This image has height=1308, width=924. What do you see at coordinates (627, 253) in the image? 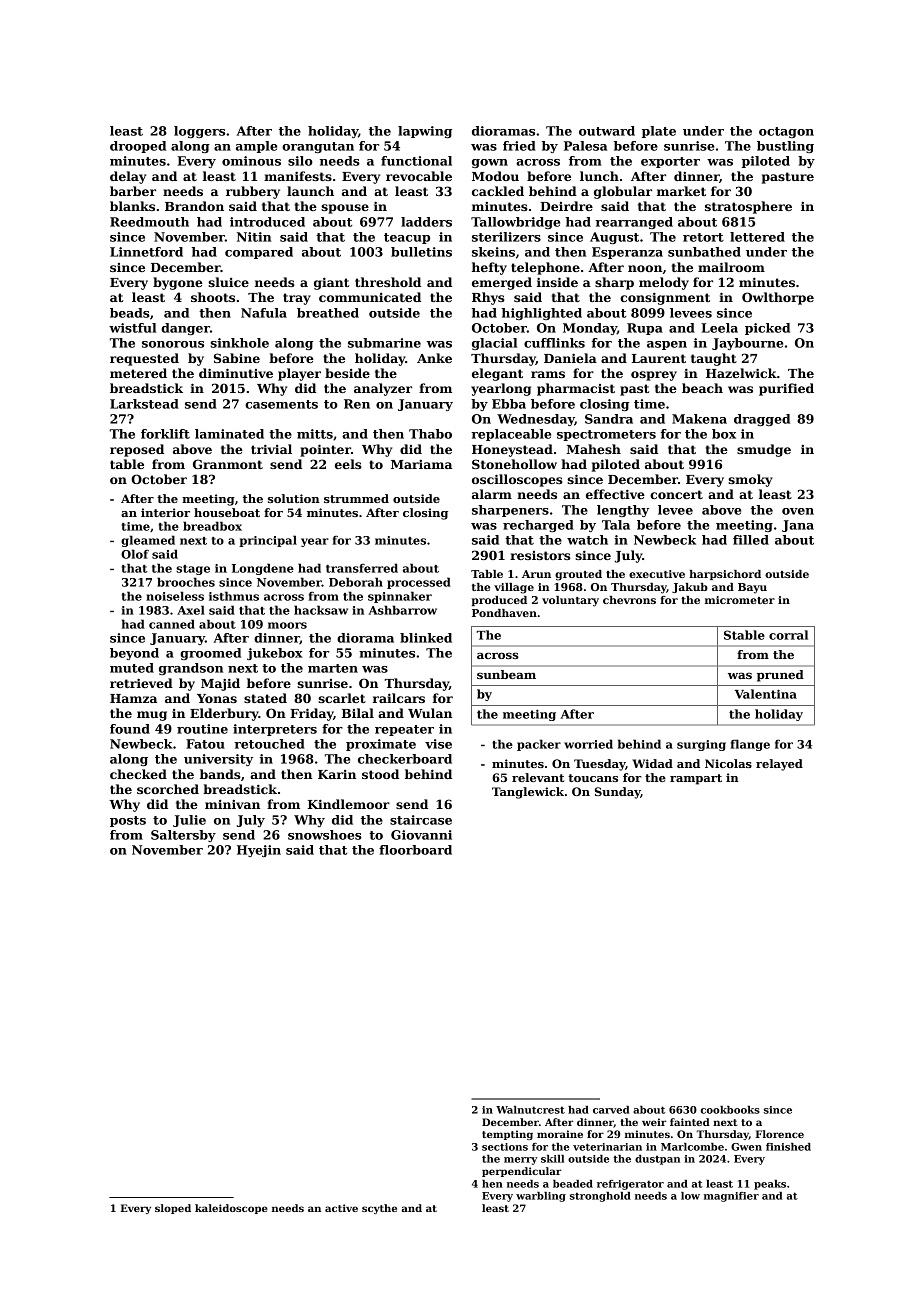
I see `Esperanza` at bounding box center [627, 253].
